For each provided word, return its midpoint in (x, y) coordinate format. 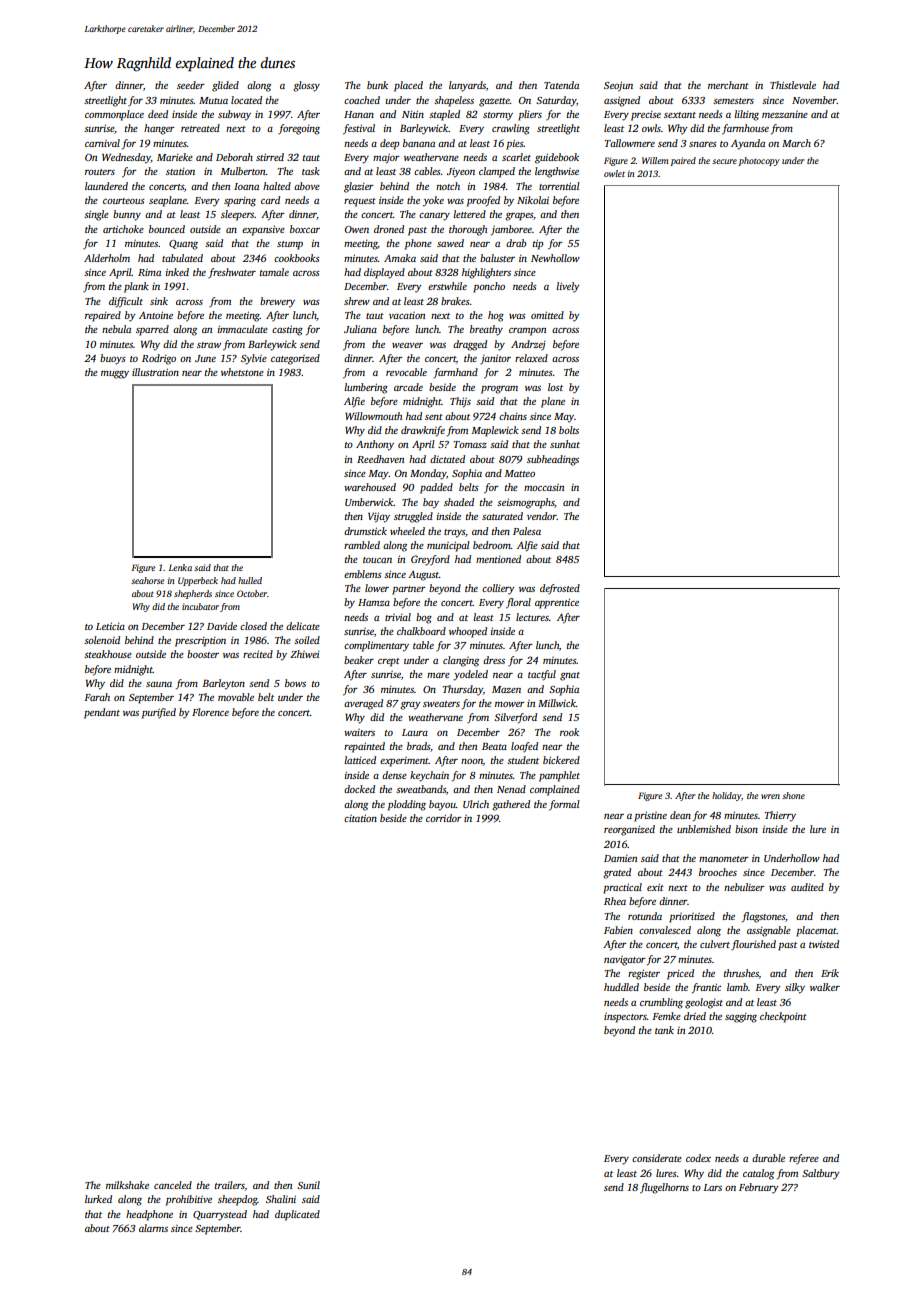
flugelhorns (664, 1188)
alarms (153, 1228)
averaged (363, 704)
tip (538, 244)
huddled (621, 987)
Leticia (110, 626)
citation (360, 818)
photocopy (759, 161)
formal (564, 805)
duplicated (297, 1215)
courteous (124, 201)
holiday (726, 796)
